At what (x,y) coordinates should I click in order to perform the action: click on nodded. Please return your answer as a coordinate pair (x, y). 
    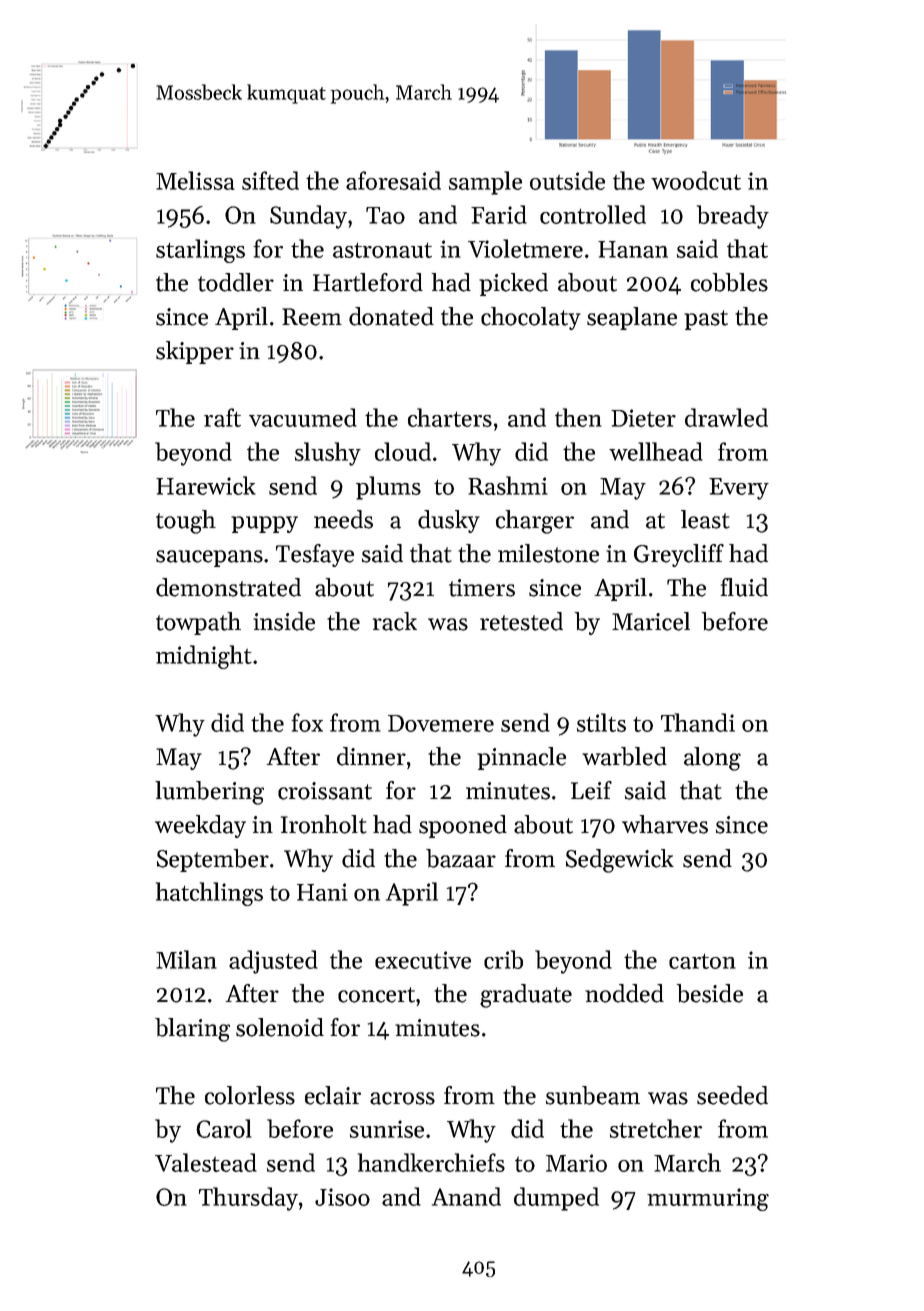
    Looking at the image, I should click on (624, 993).
